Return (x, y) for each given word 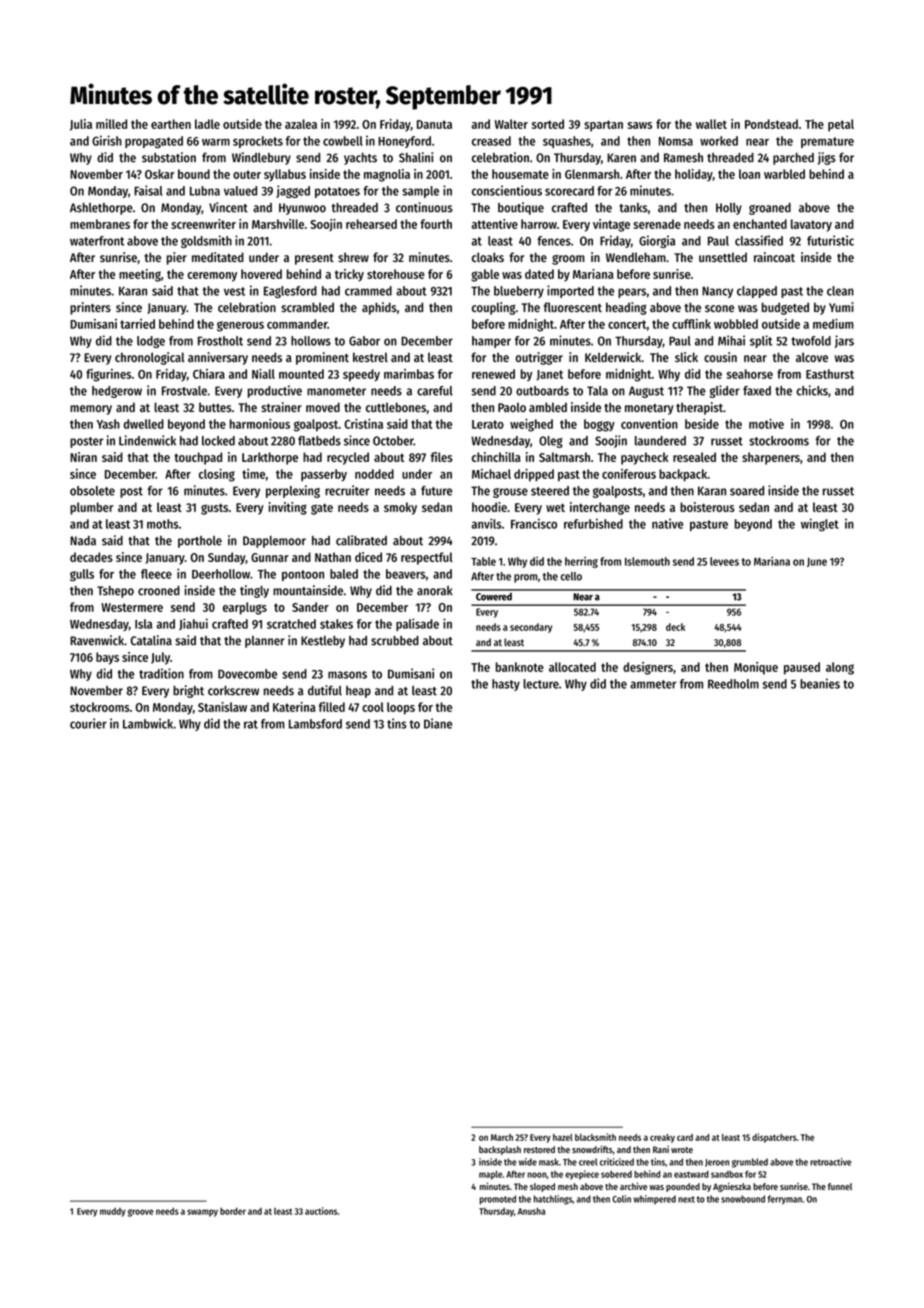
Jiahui (193, 624)
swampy (202, 1213)
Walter (511, 124)
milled (111, 124)
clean (840, 291)
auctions (321, 1211)
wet (555, 507)
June (817, 562)
